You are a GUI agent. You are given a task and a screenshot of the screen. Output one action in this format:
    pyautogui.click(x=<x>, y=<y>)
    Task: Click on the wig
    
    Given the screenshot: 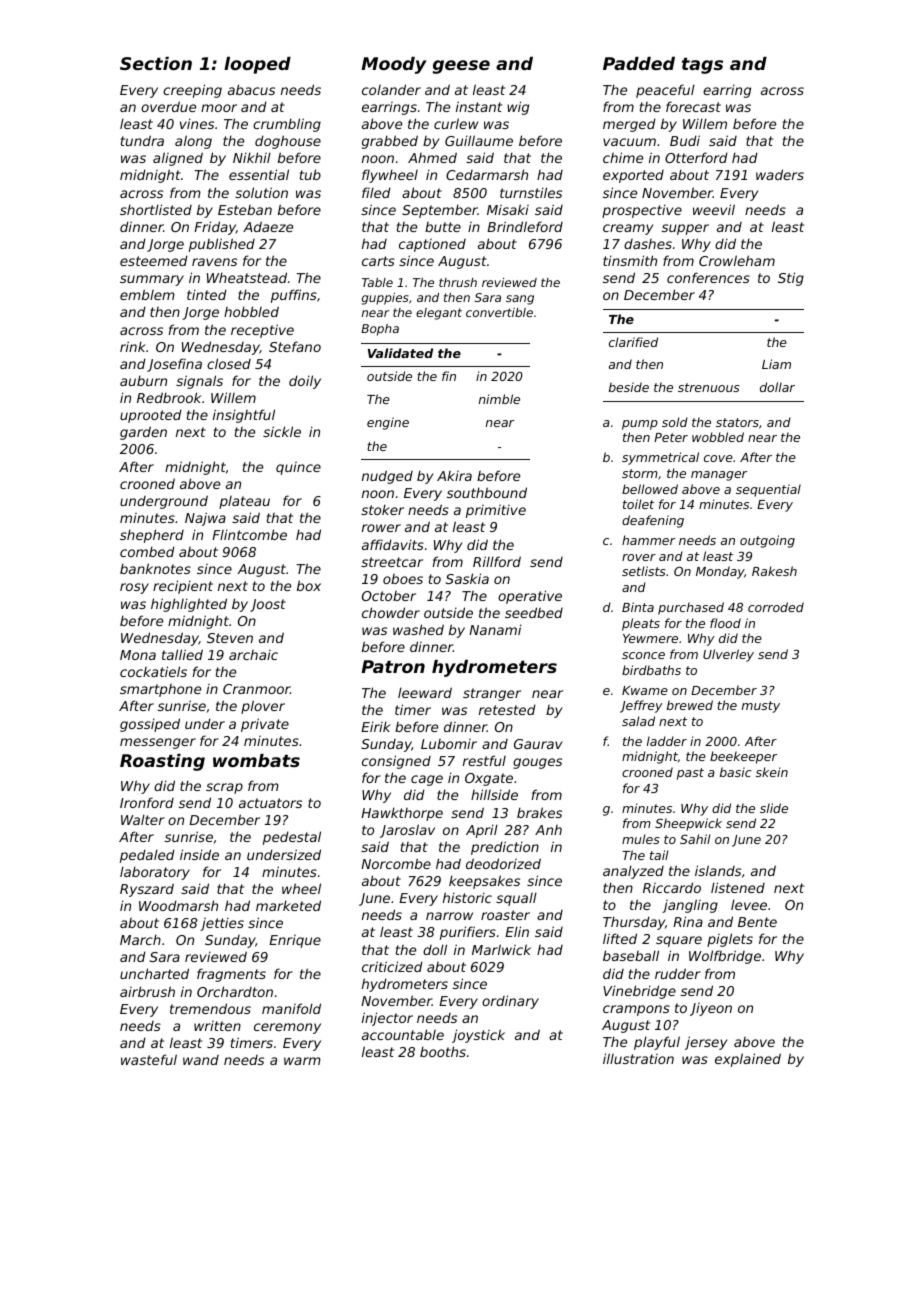 What is the action you would take?
    pyautogui.click(x=518, y=108)
